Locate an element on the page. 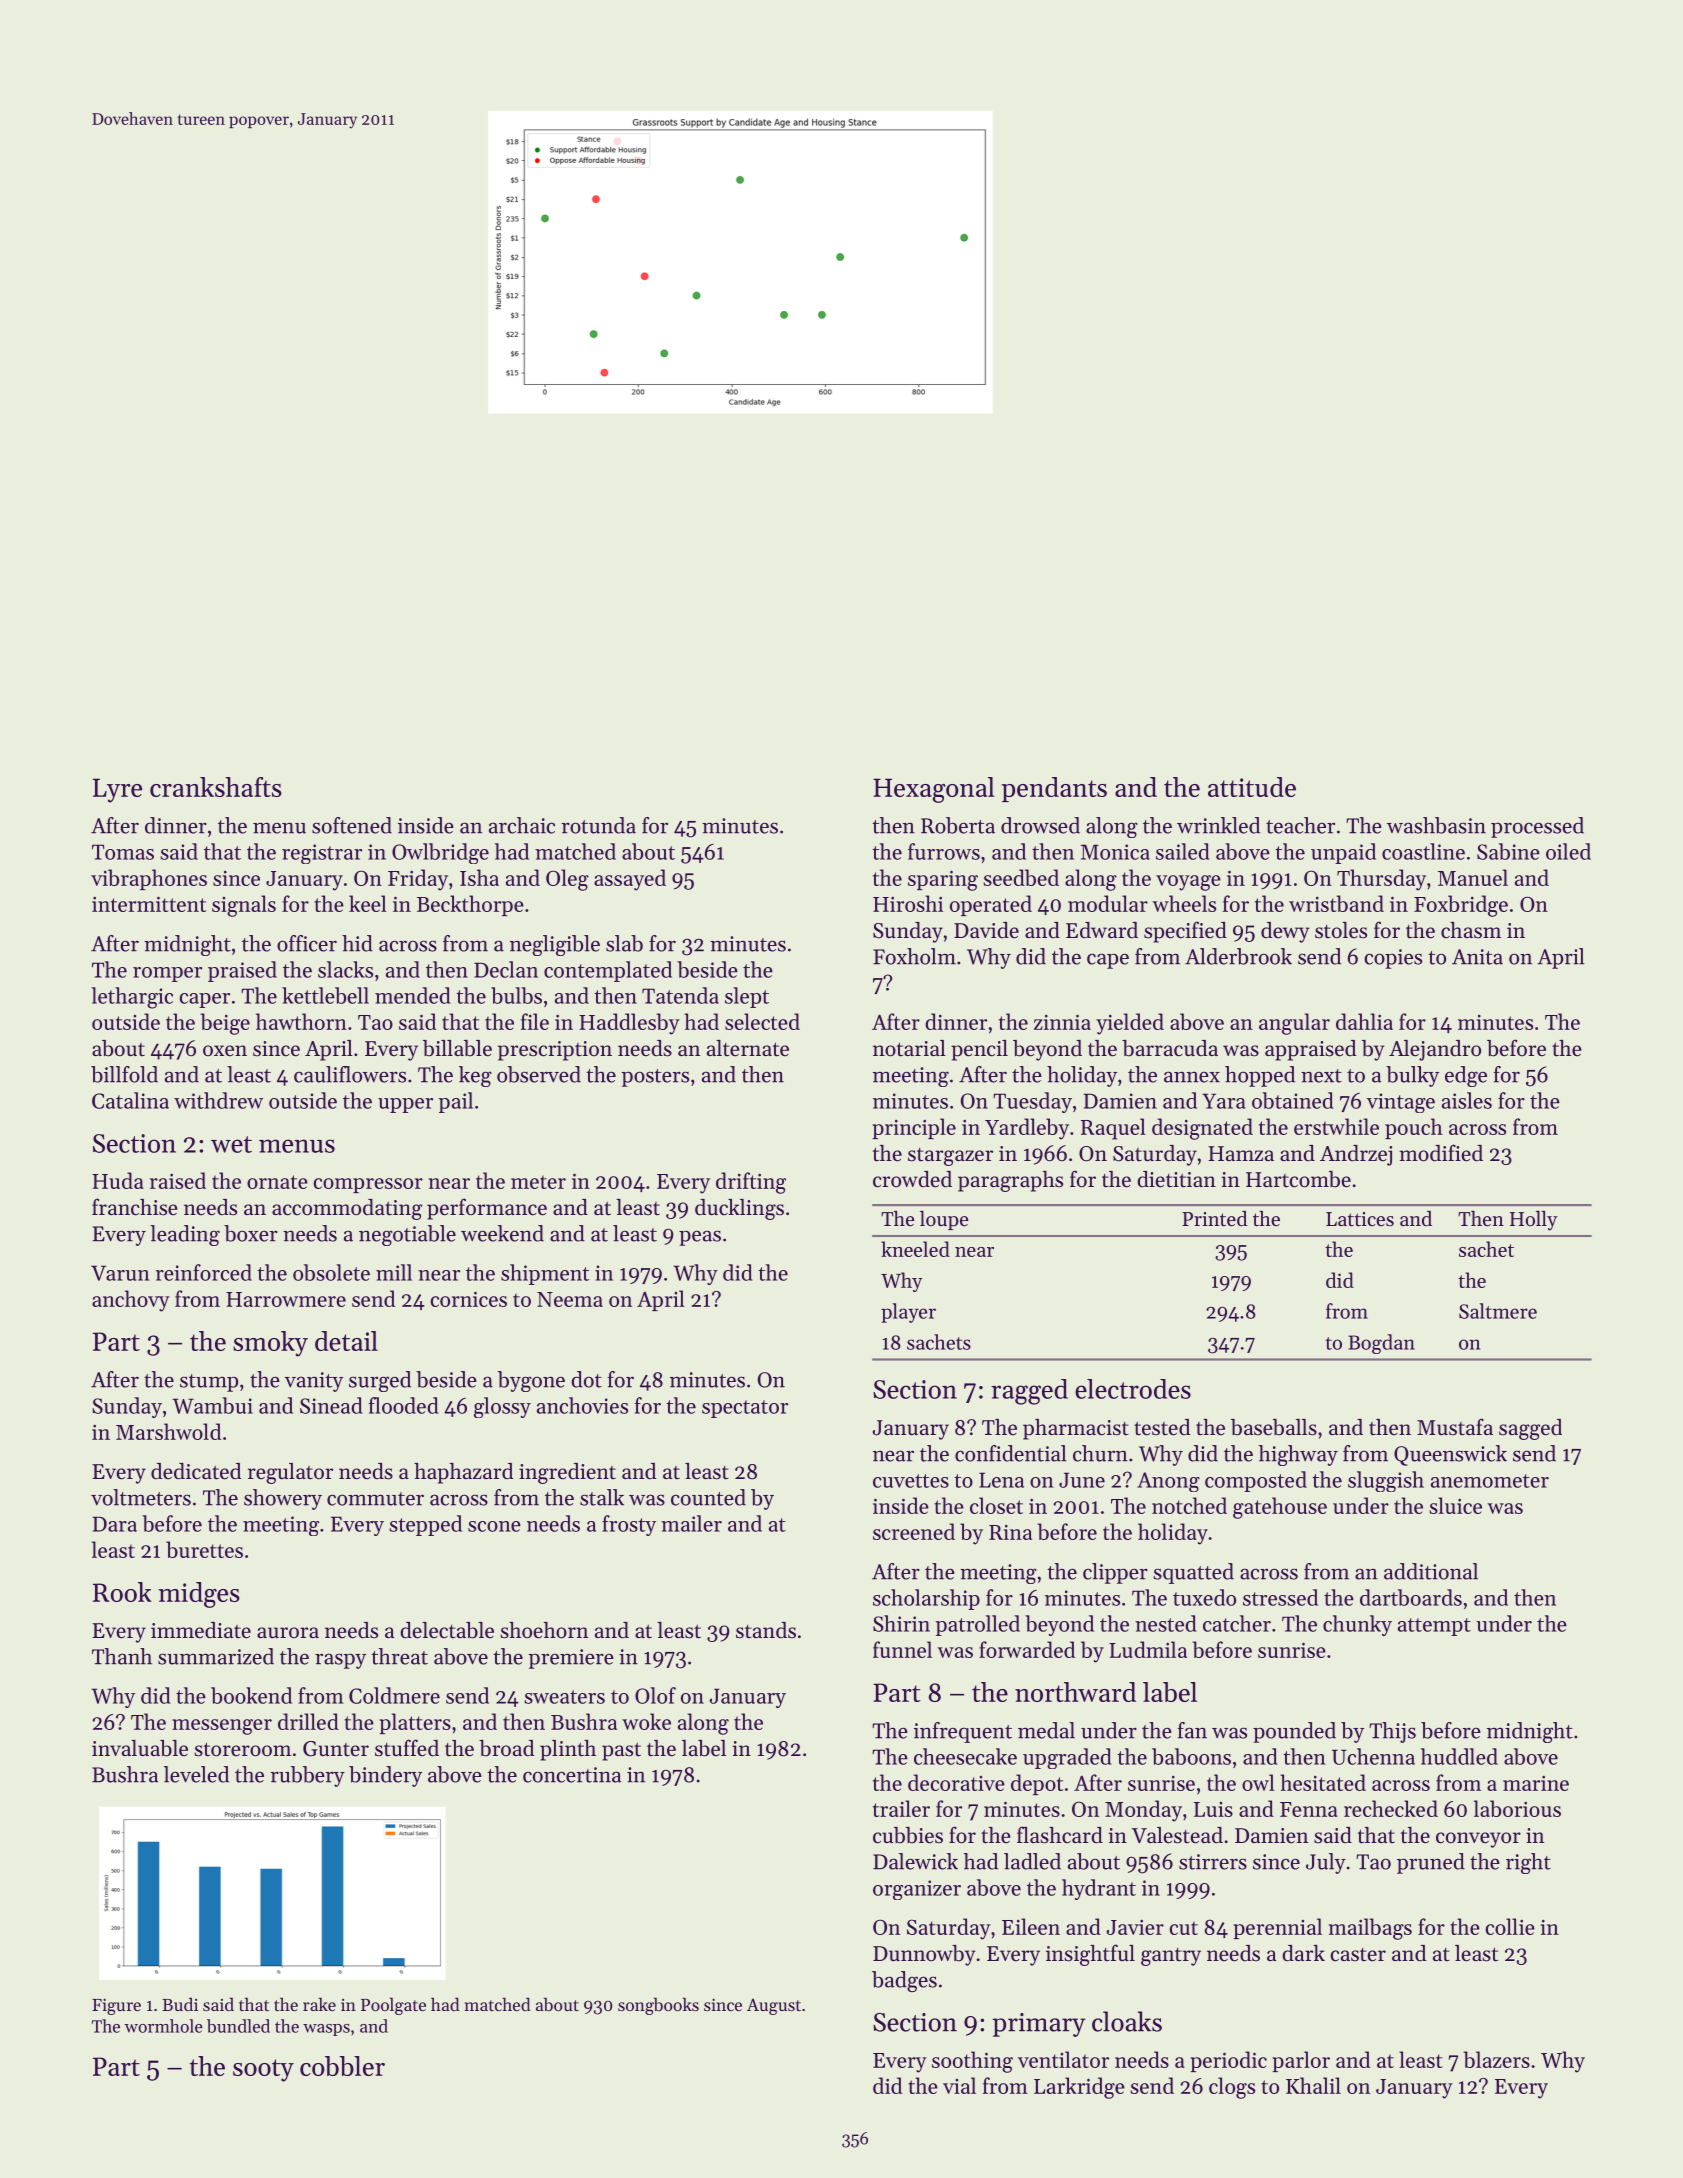 The height and width of the page is (2178, 1683). principle is located at coordinates (914, 1128).
